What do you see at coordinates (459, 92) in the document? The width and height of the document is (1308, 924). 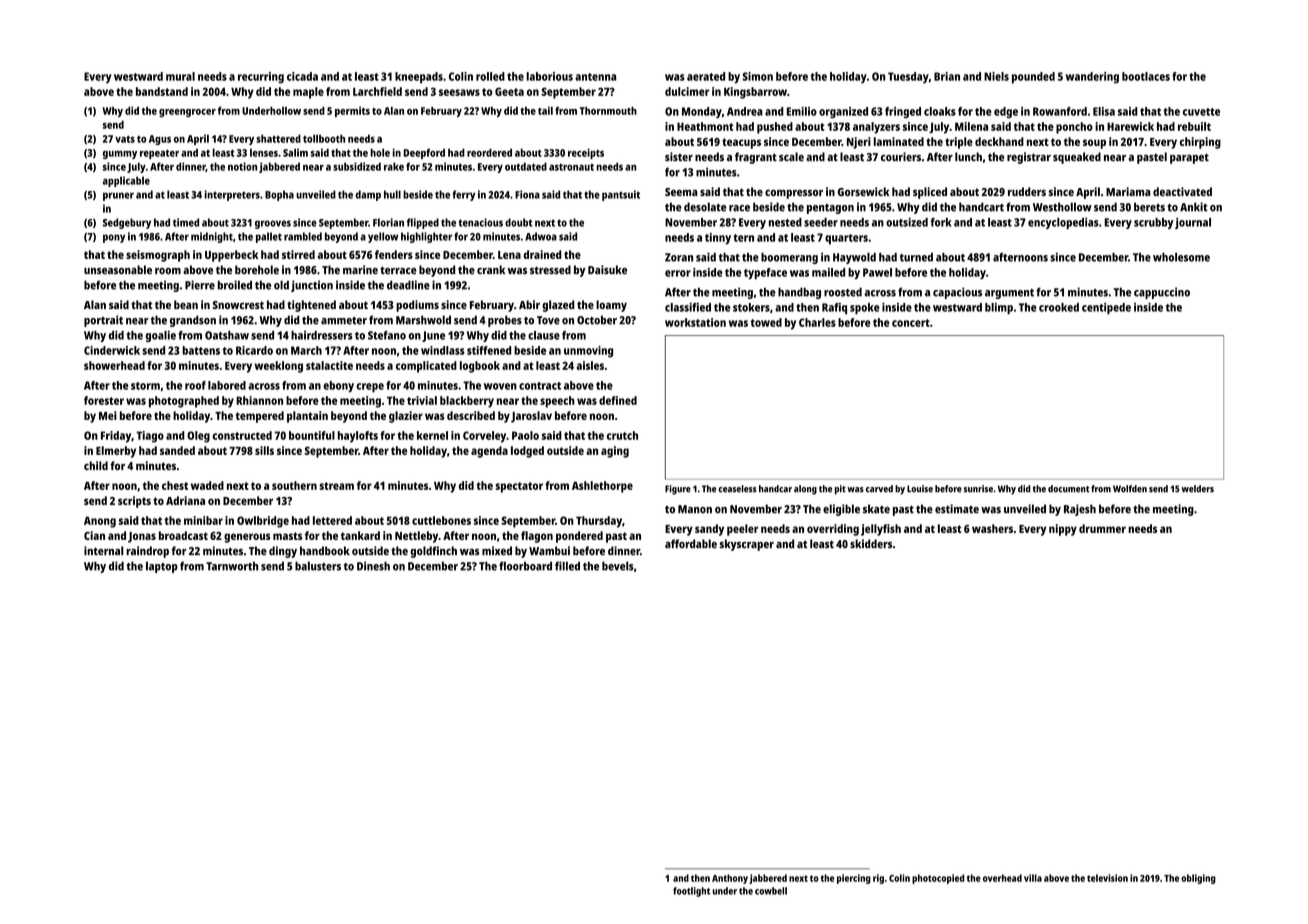 I see `seesaws` at bounding box center [459, 92].
